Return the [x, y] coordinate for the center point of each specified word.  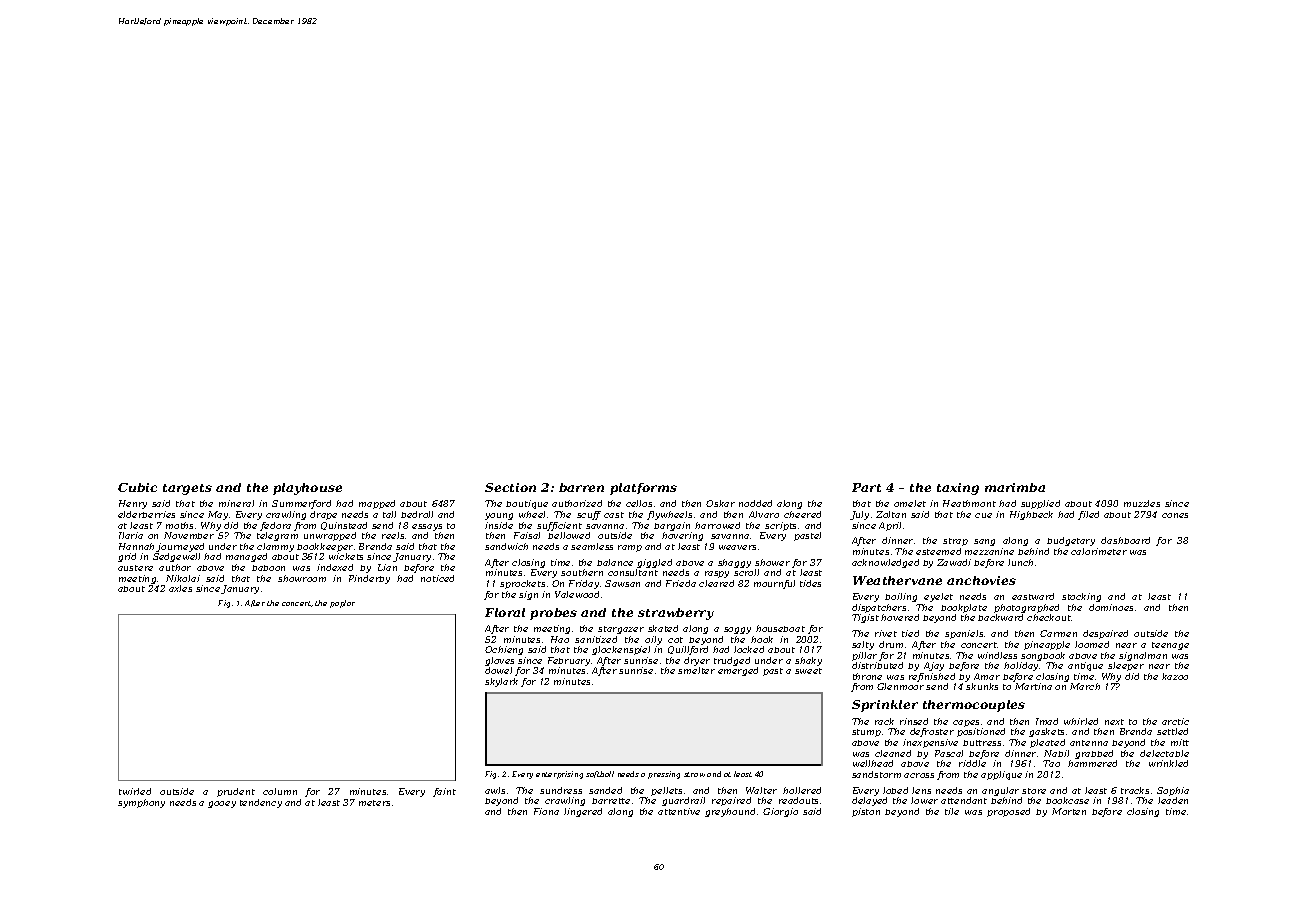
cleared [716, 583]
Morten [1069, 811]
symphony [141, 803]
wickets [346, 556]
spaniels [964, 634]
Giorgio [780, 812]
